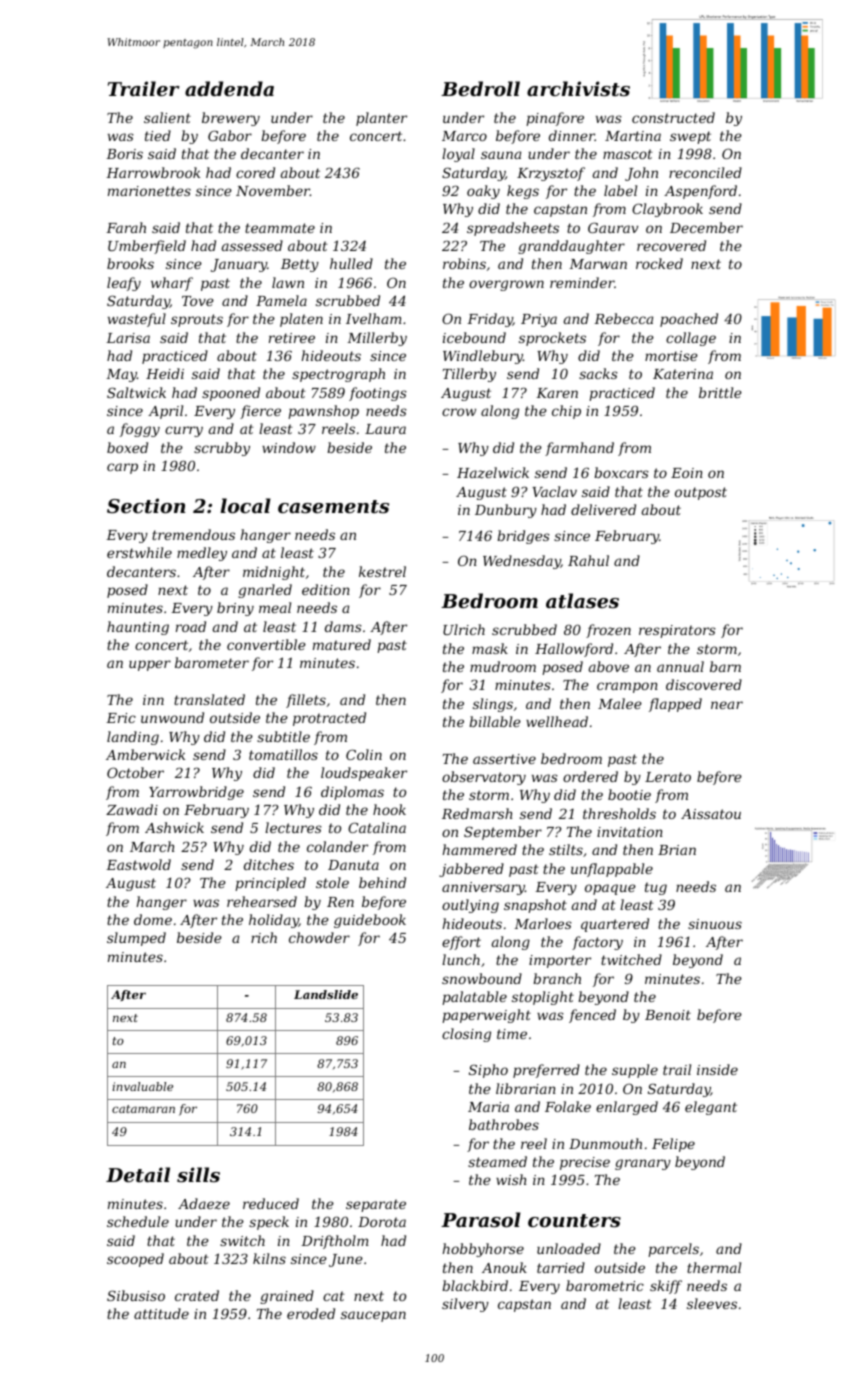 This screenshot has width=849, height=1400. Describe the element at coordinates (480, 88) in the screenshot. I see `Bedroll` at that location.
